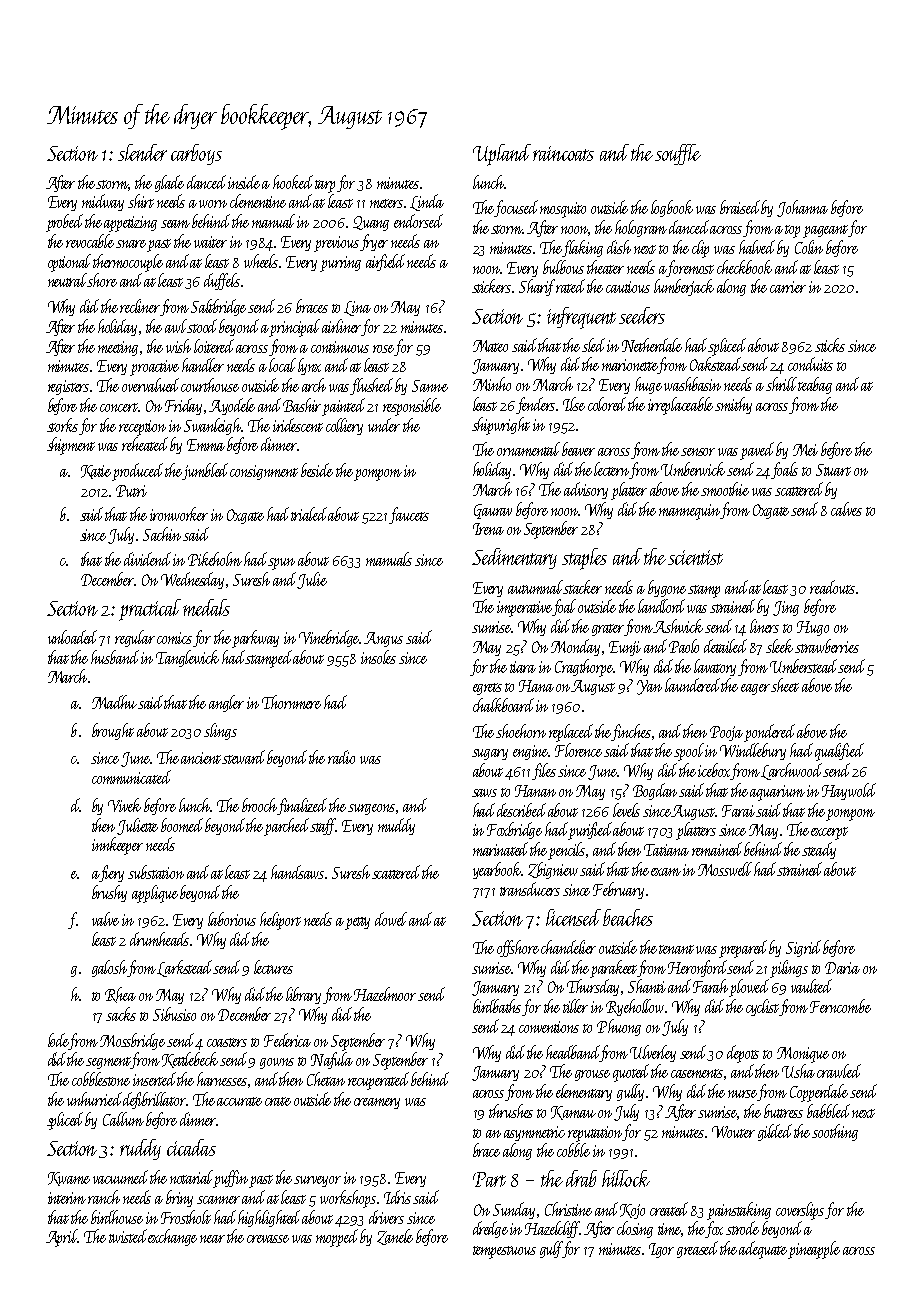  I want to click on duffels, so click(222, 281).
